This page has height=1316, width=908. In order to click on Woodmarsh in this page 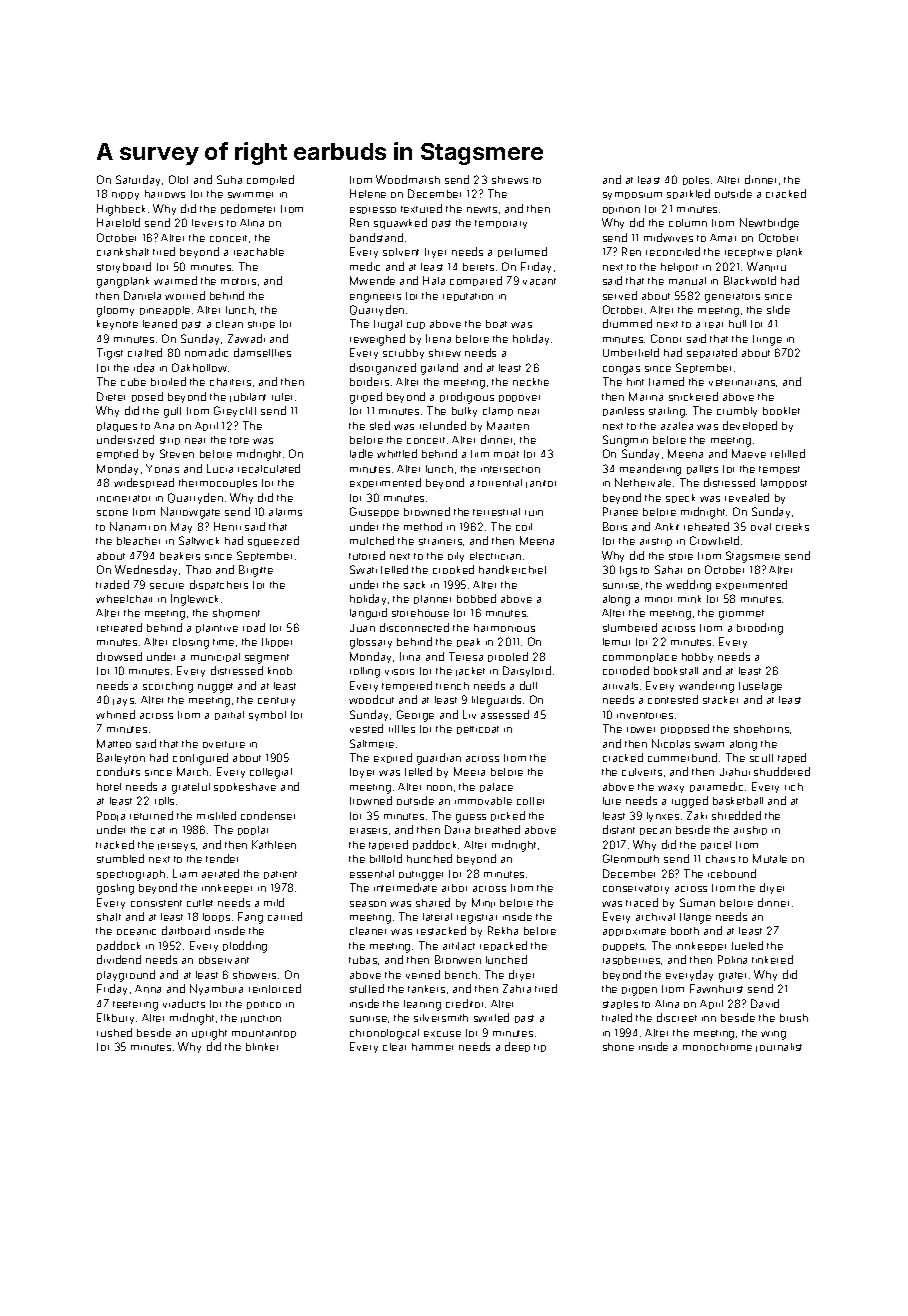, I will do `click(408, 179)`.
